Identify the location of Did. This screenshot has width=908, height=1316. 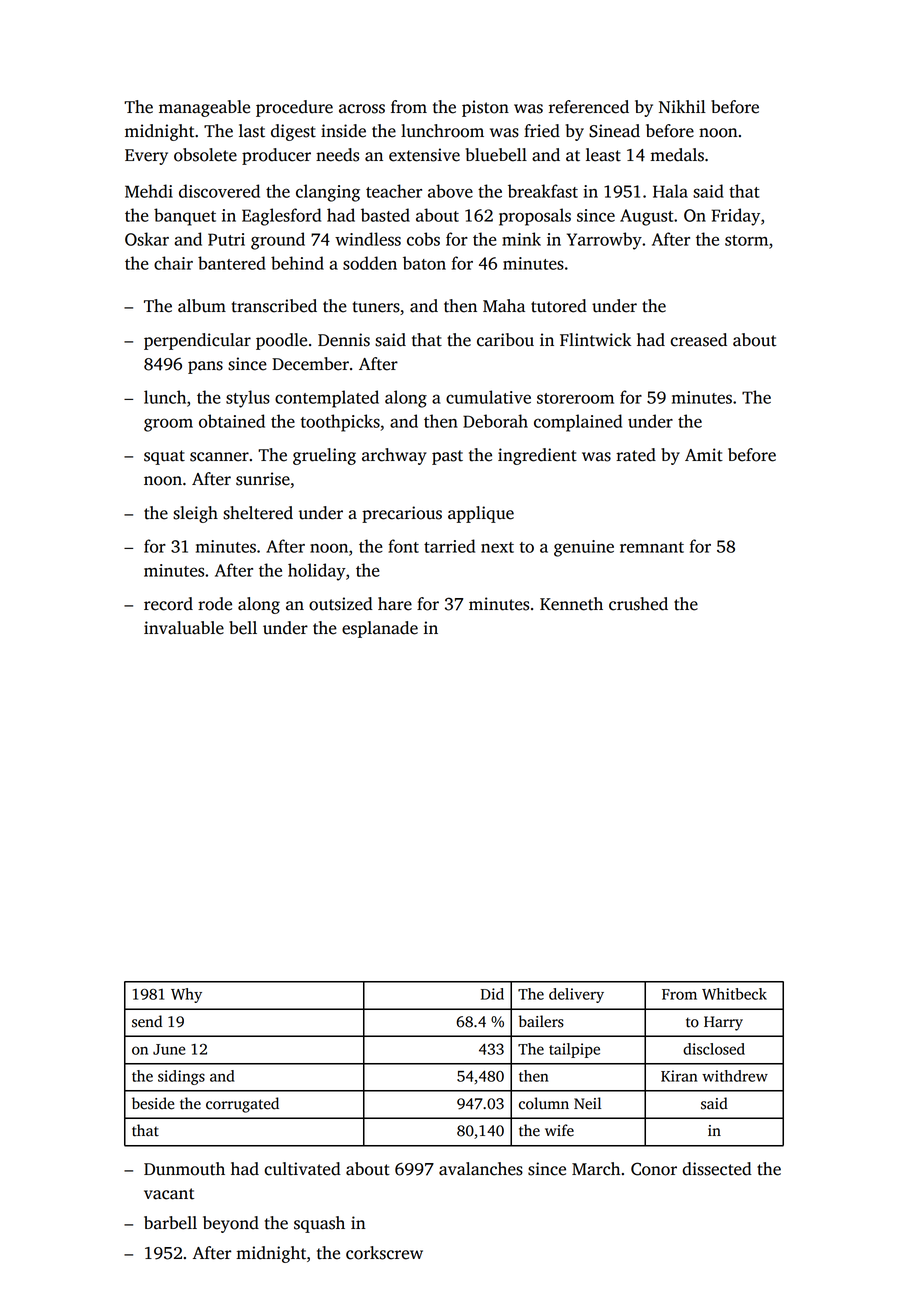
(492, 994).
